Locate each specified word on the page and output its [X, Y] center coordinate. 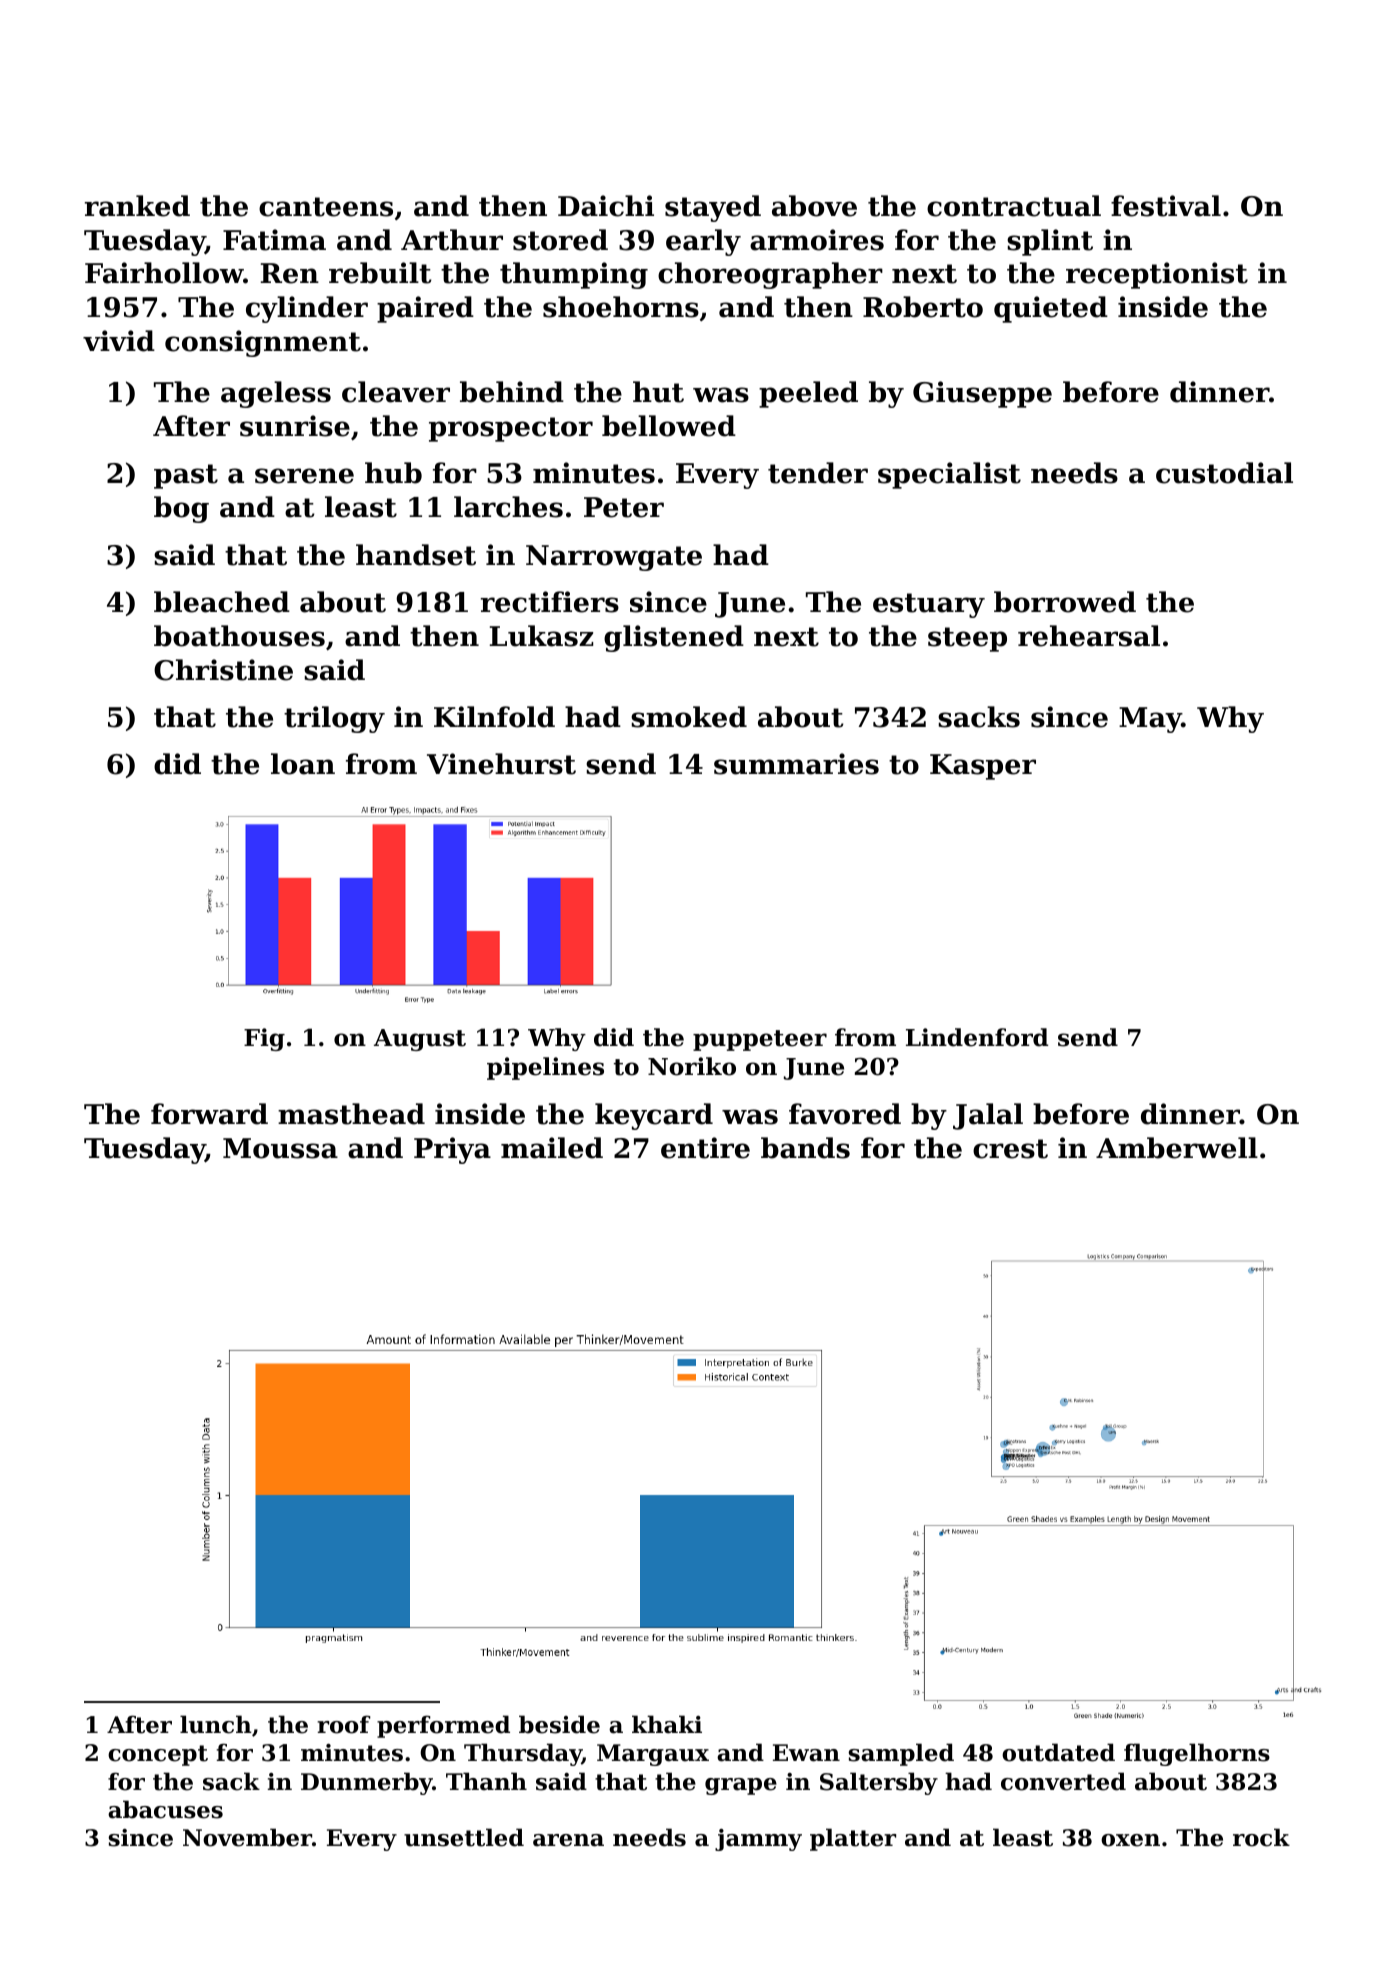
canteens [326, 207]
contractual [1014, 206]
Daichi [606, 206]
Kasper [983, 767]
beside [559, 1724]
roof [344, 1724]
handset [416, 555]
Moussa [280, 1148]
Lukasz [541, 636]
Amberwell [1177, 1148]
